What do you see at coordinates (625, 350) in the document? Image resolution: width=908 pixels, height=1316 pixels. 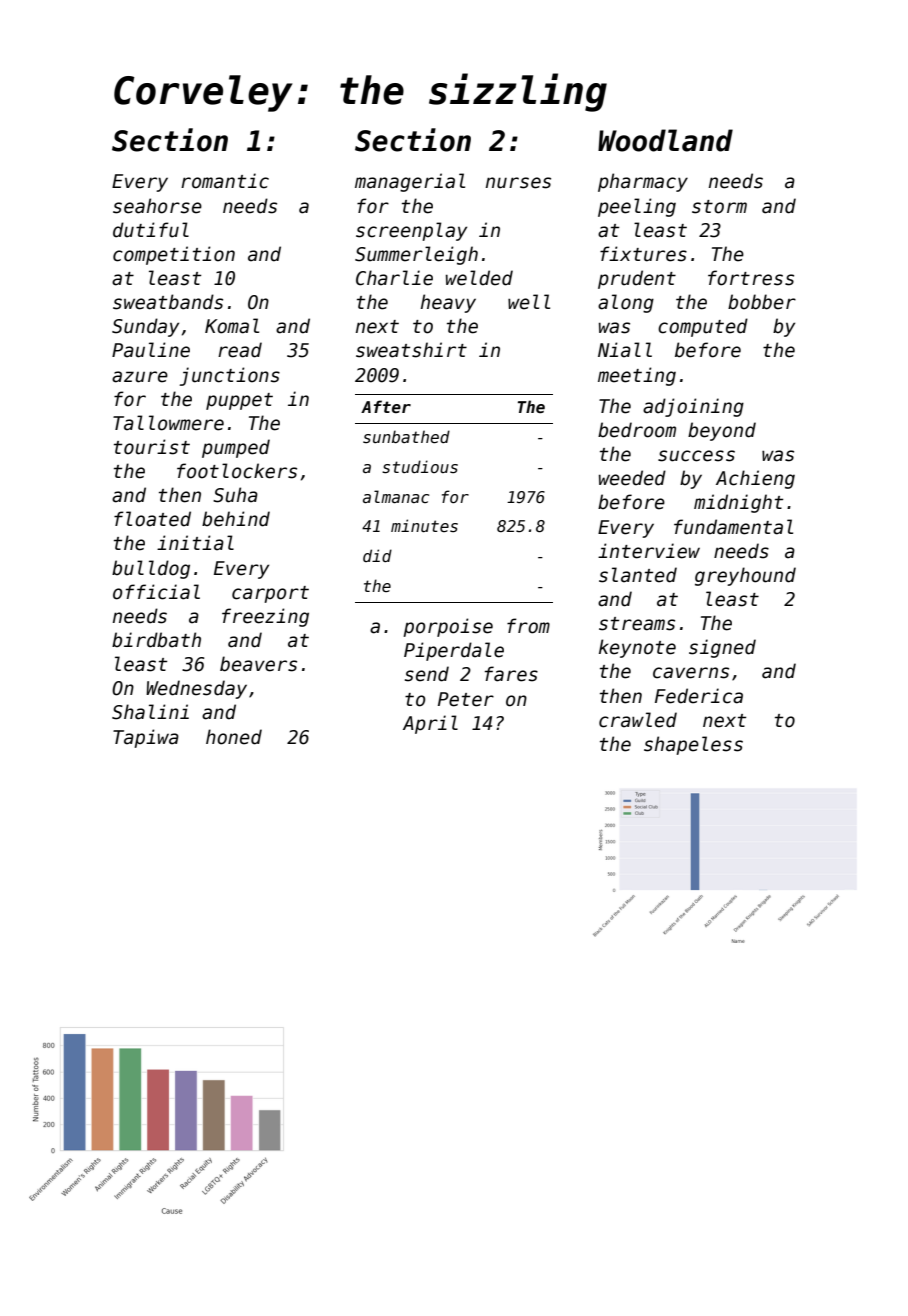 I see `Niall` at bounding box center [625, 350].
